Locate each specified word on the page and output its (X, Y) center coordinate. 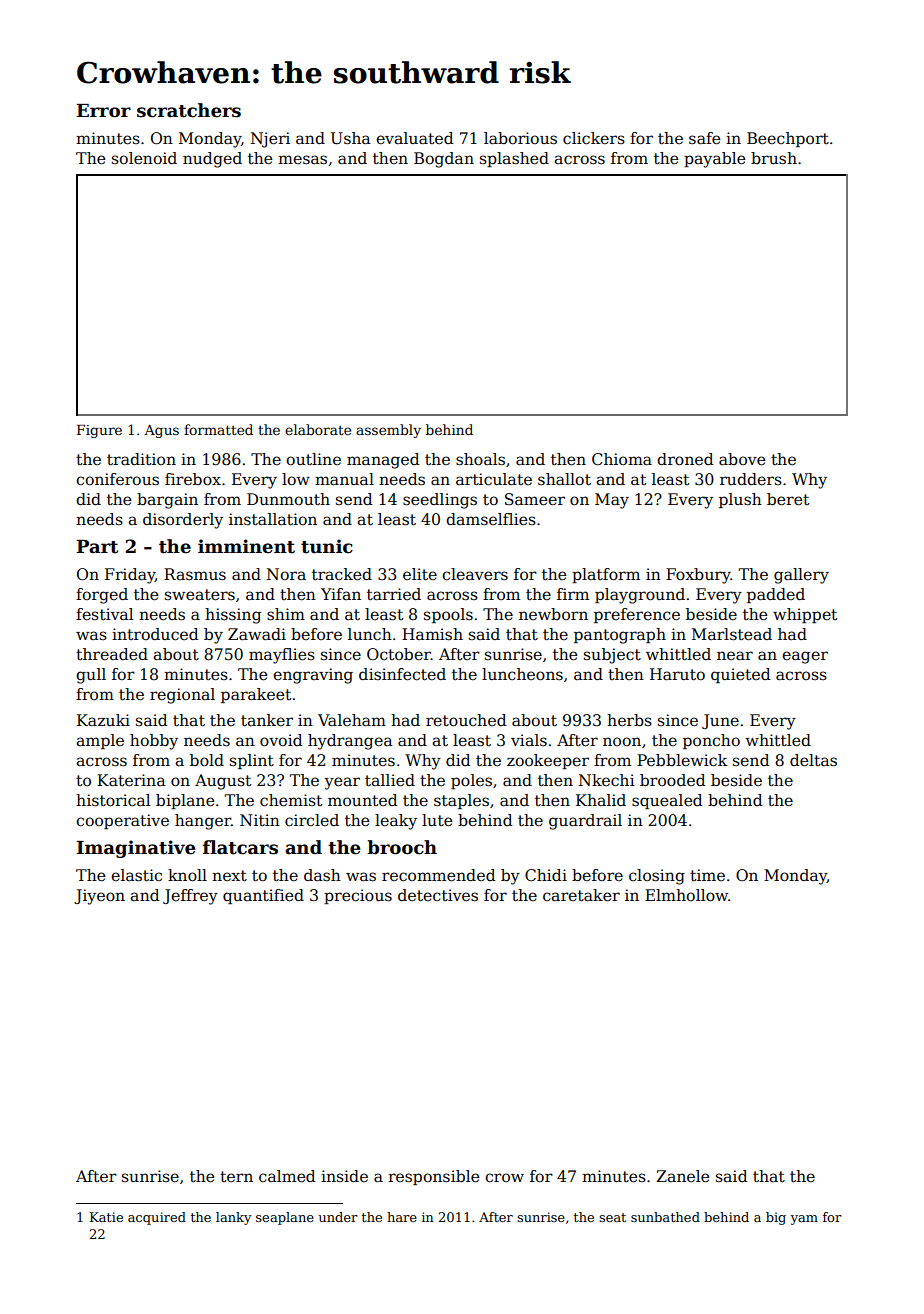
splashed (514, 159)
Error (104, 111)
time (707, 875)
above (742, 459)
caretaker (581, 895)
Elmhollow (686, 895)
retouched (466, 720)
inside (344, 1176)
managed (383, 461)
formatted (218, 429)
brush (774, 158)
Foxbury (698, 576)
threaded (112, 654)
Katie (106, 1217)
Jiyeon (99, 897)
